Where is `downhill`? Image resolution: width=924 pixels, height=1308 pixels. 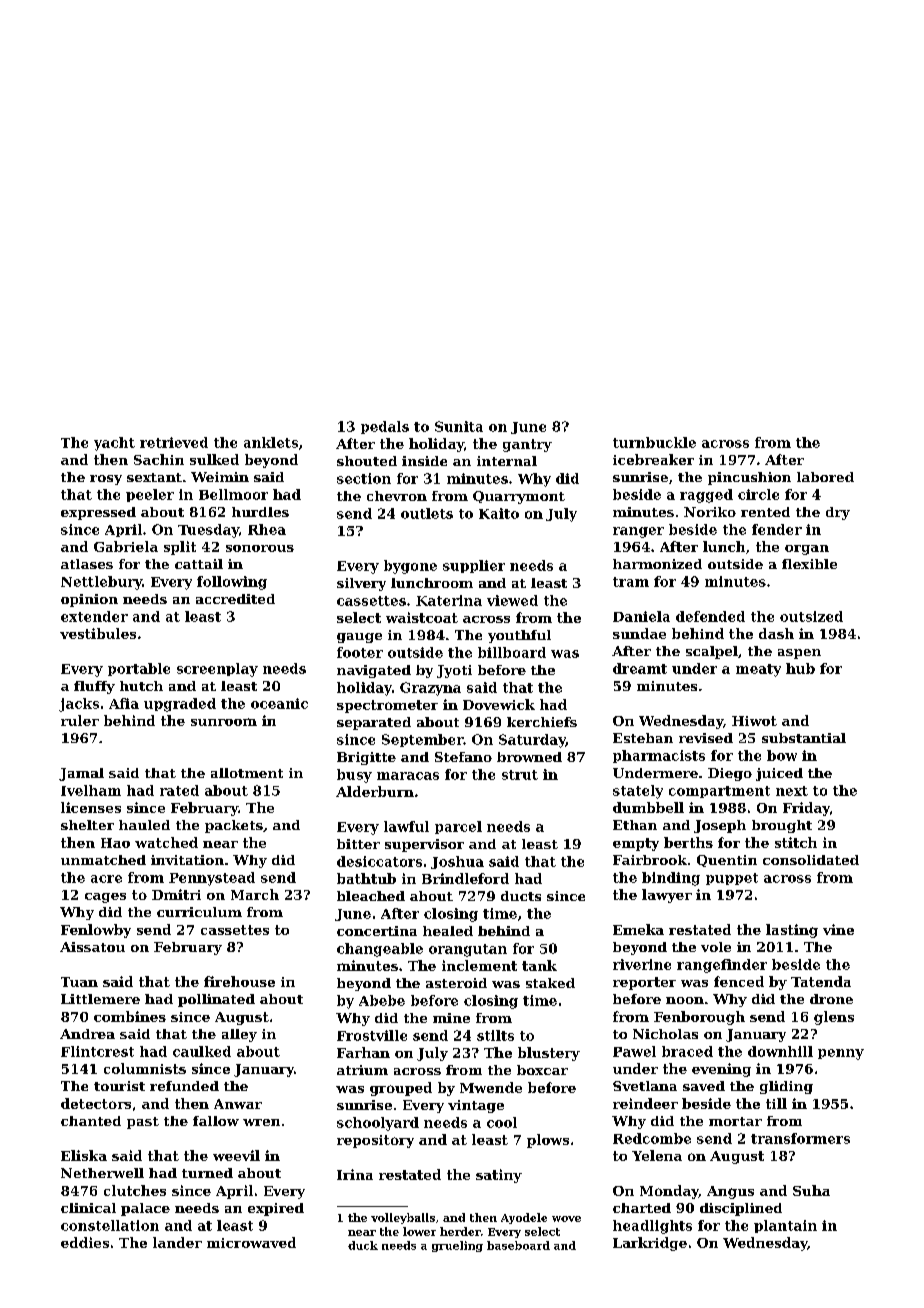 downhill is located at coordinates (780, 1051).
